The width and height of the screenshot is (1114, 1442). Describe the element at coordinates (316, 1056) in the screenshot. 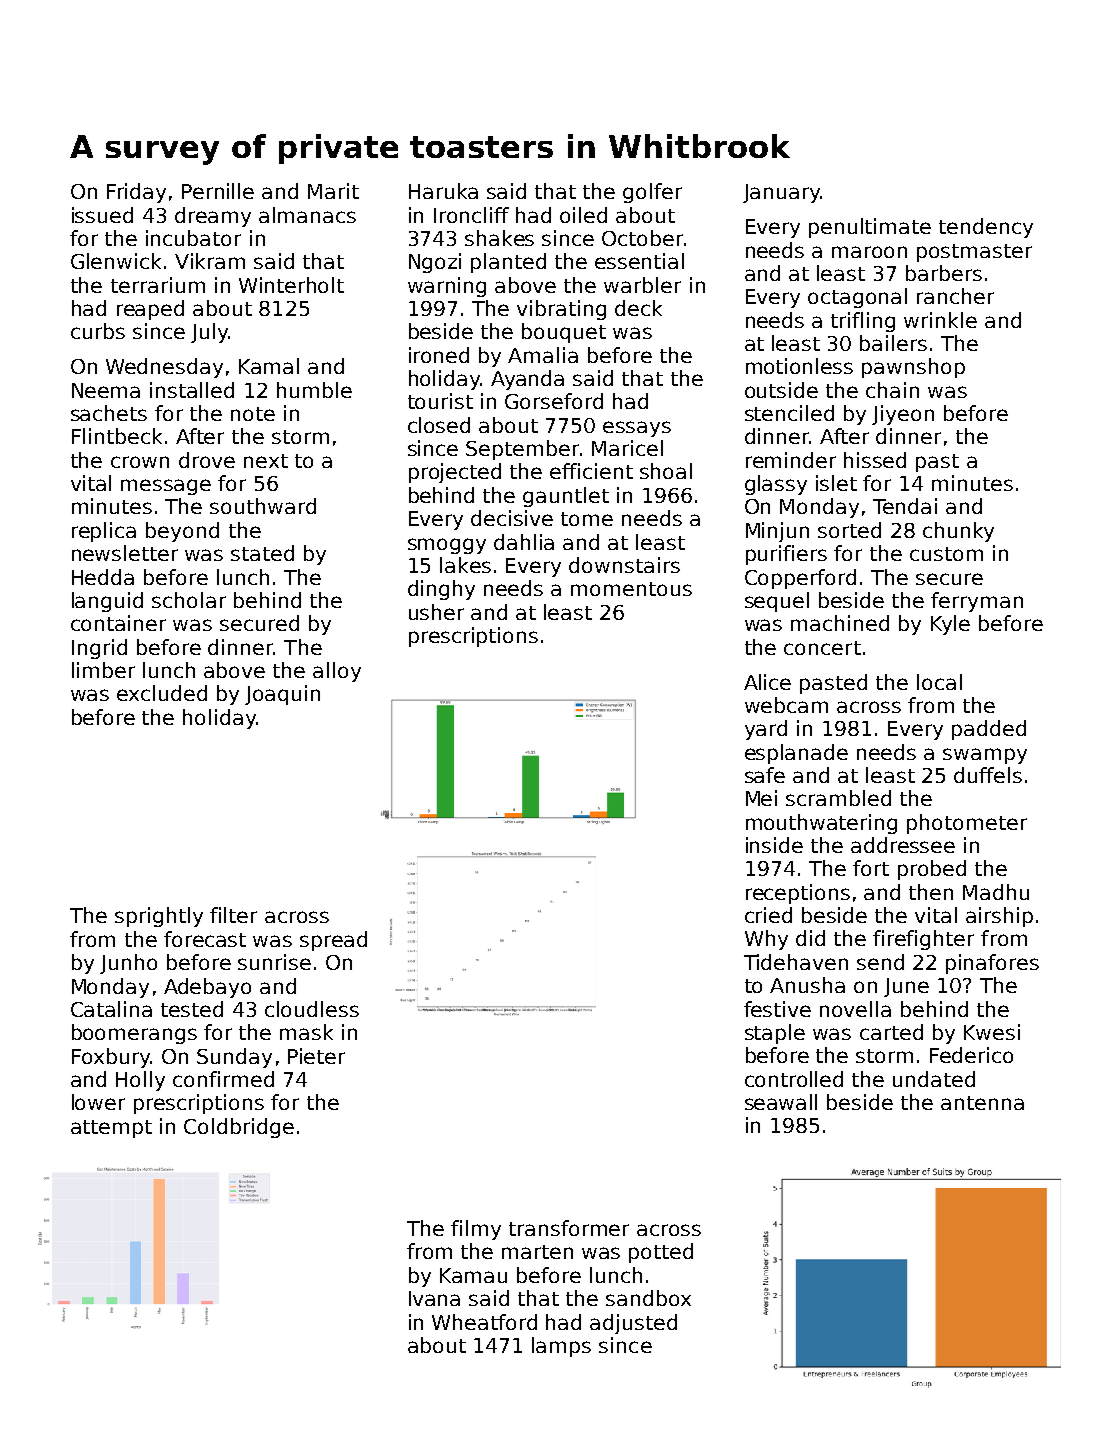

I see `Pieter` at that location.
